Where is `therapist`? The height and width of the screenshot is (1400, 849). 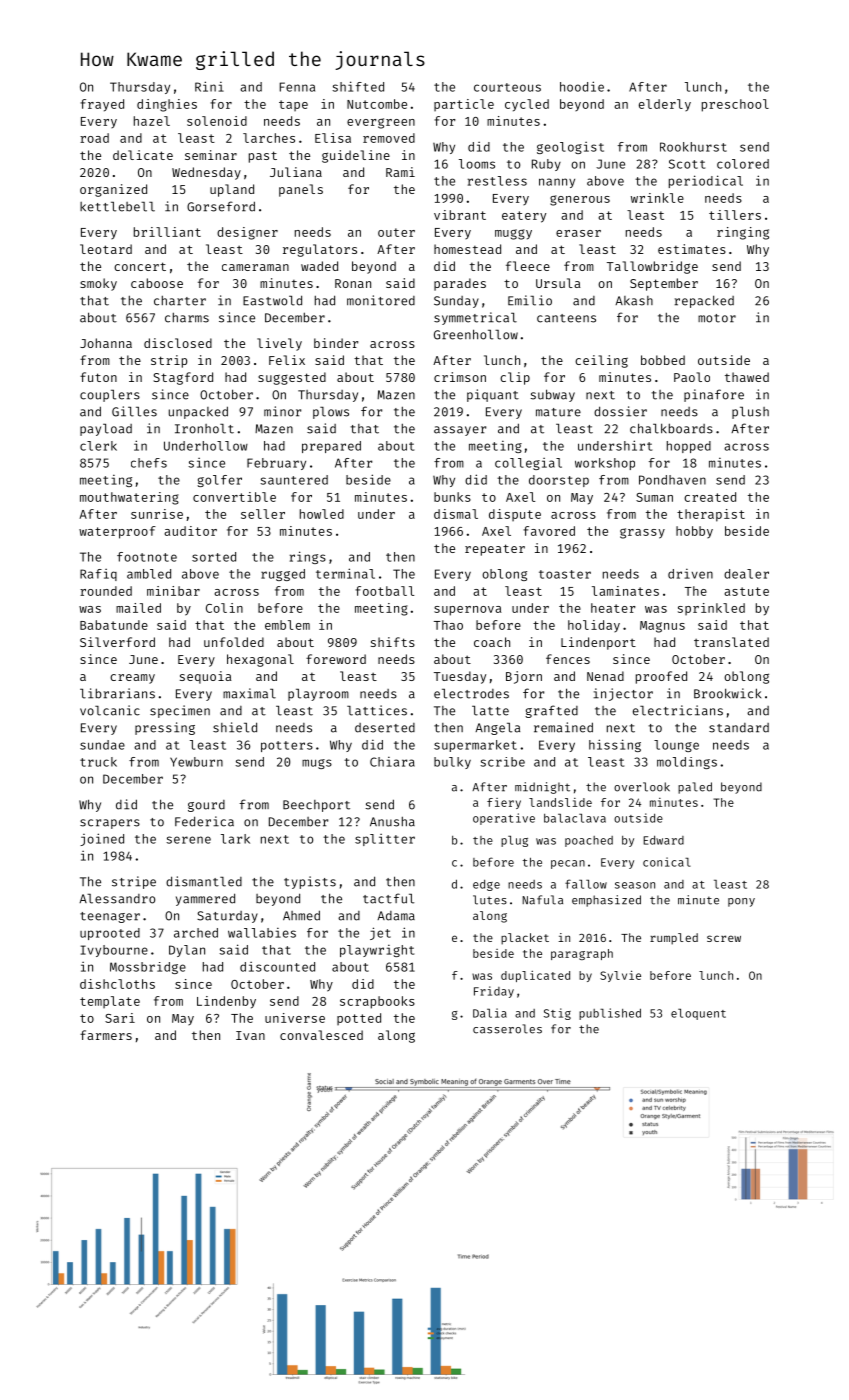 therapist is located at coordinates (711, 515).
